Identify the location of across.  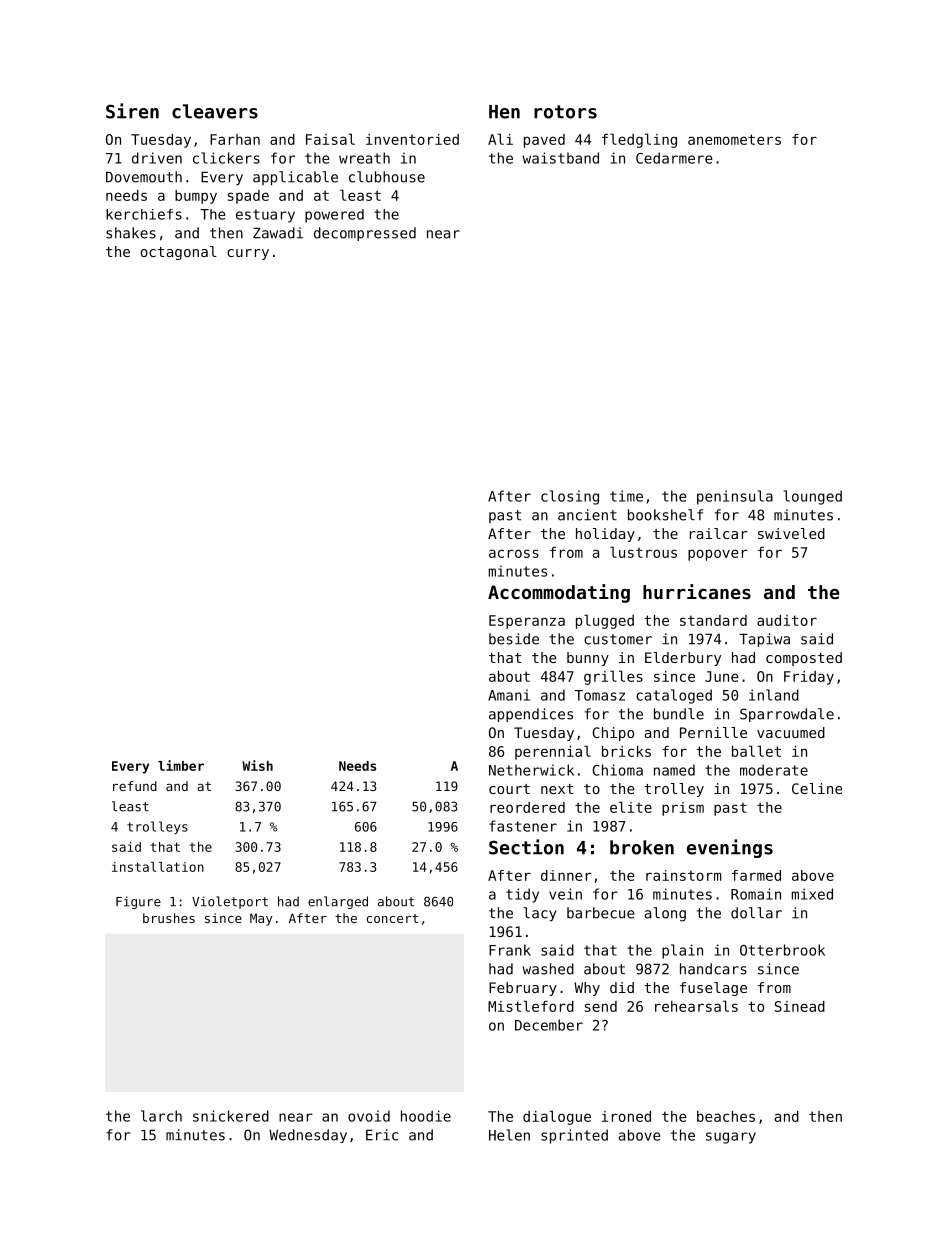
(514, 553).
